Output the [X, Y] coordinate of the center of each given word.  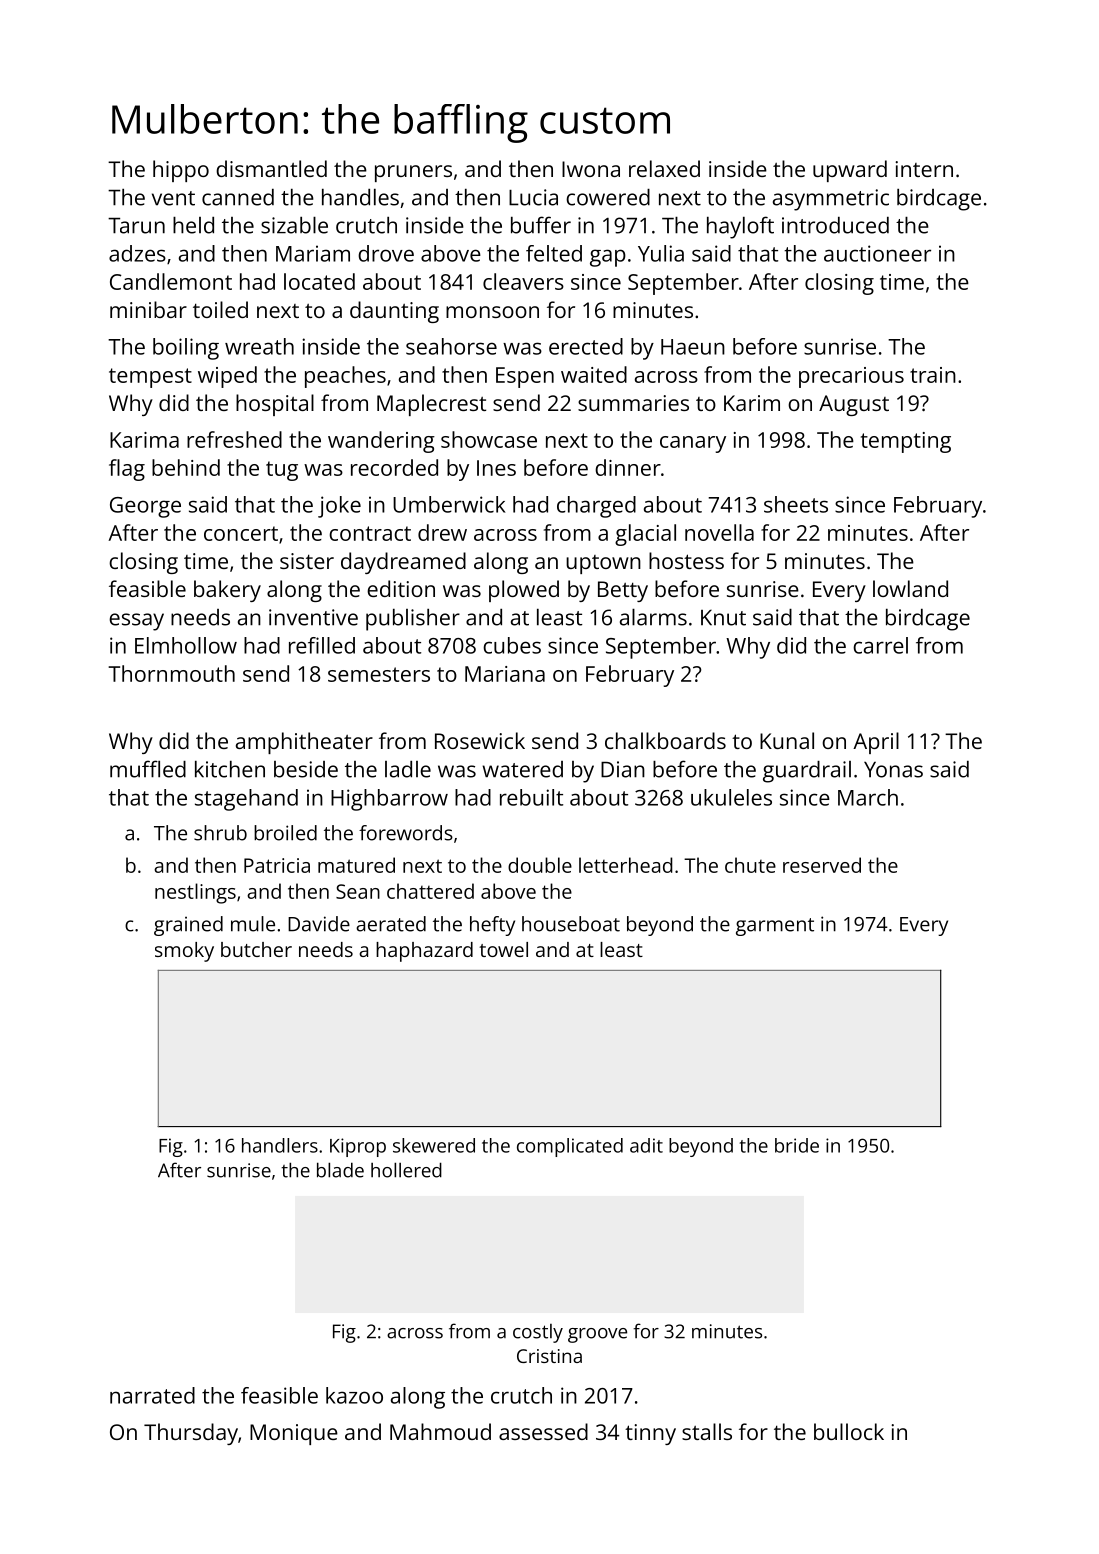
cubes [512, 645]
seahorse [451, 346]
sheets [796, 504]
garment [775, 927]
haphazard [424, 952]
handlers [280, 1145]
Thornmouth [171, 673]
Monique [294, 1434]
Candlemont [171, 281]
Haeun [693, 347]
